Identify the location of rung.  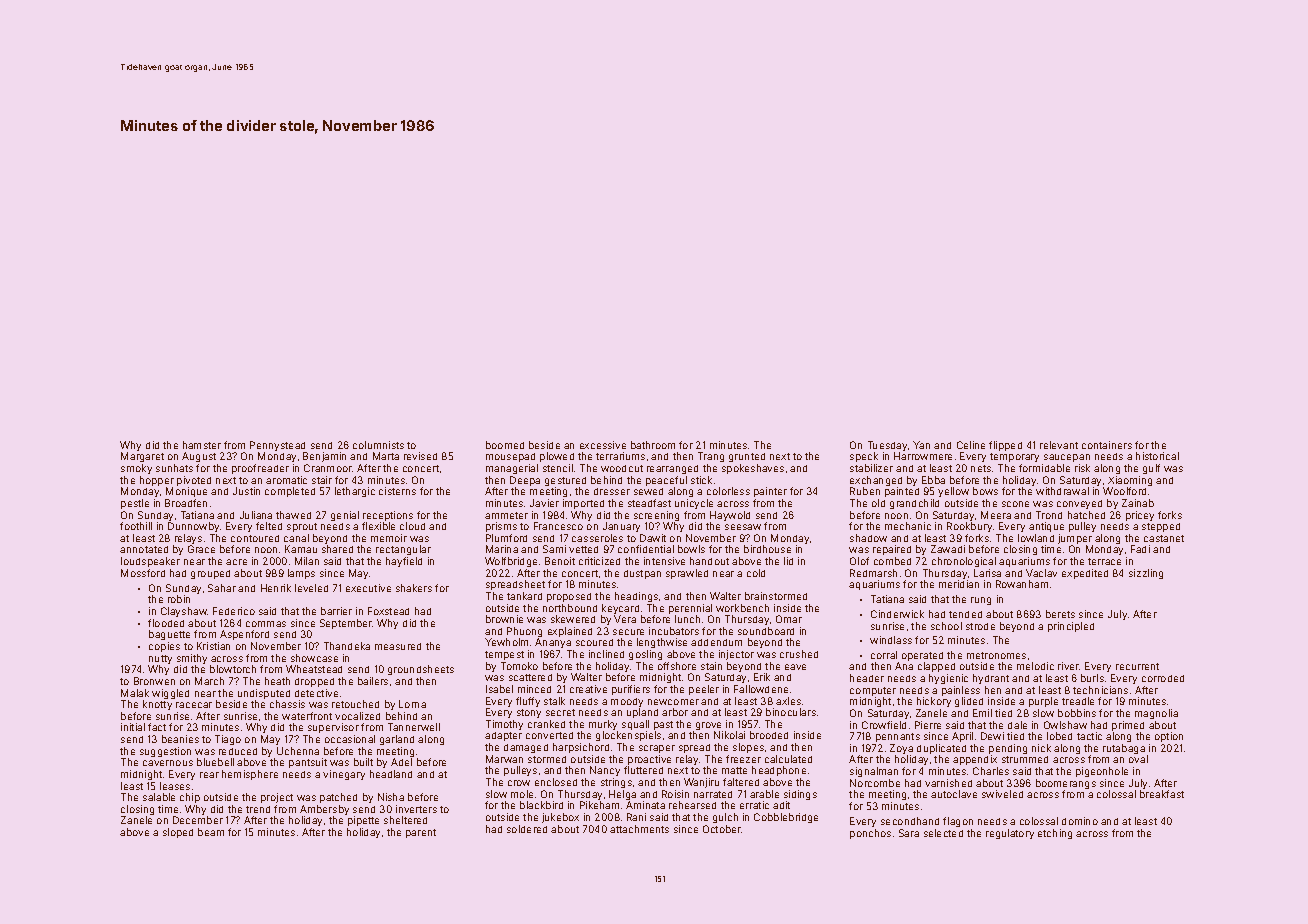
(981, 601).
